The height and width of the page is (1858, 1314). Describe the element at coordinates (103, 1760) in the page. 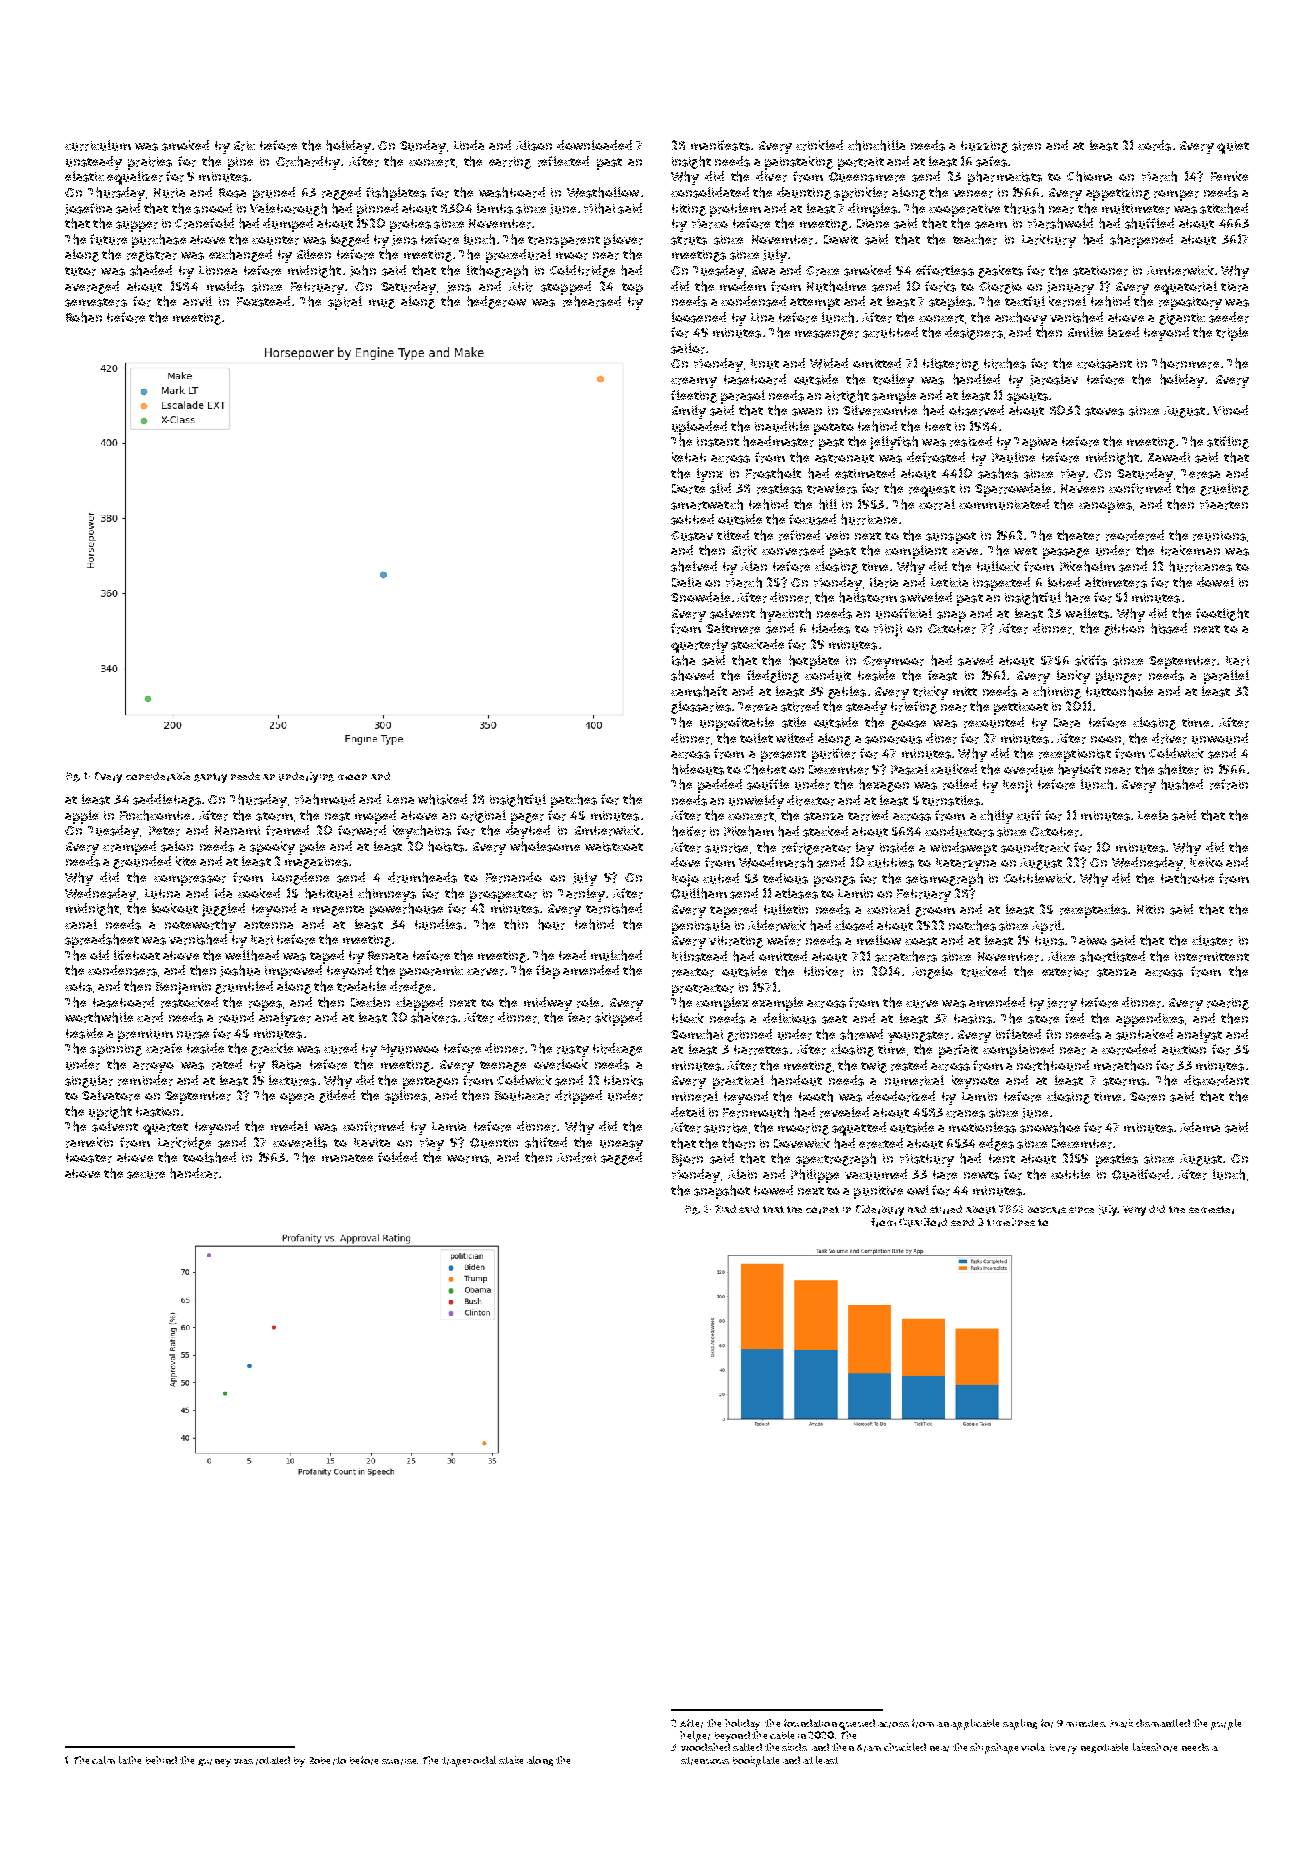

I see `calm` at that location.
